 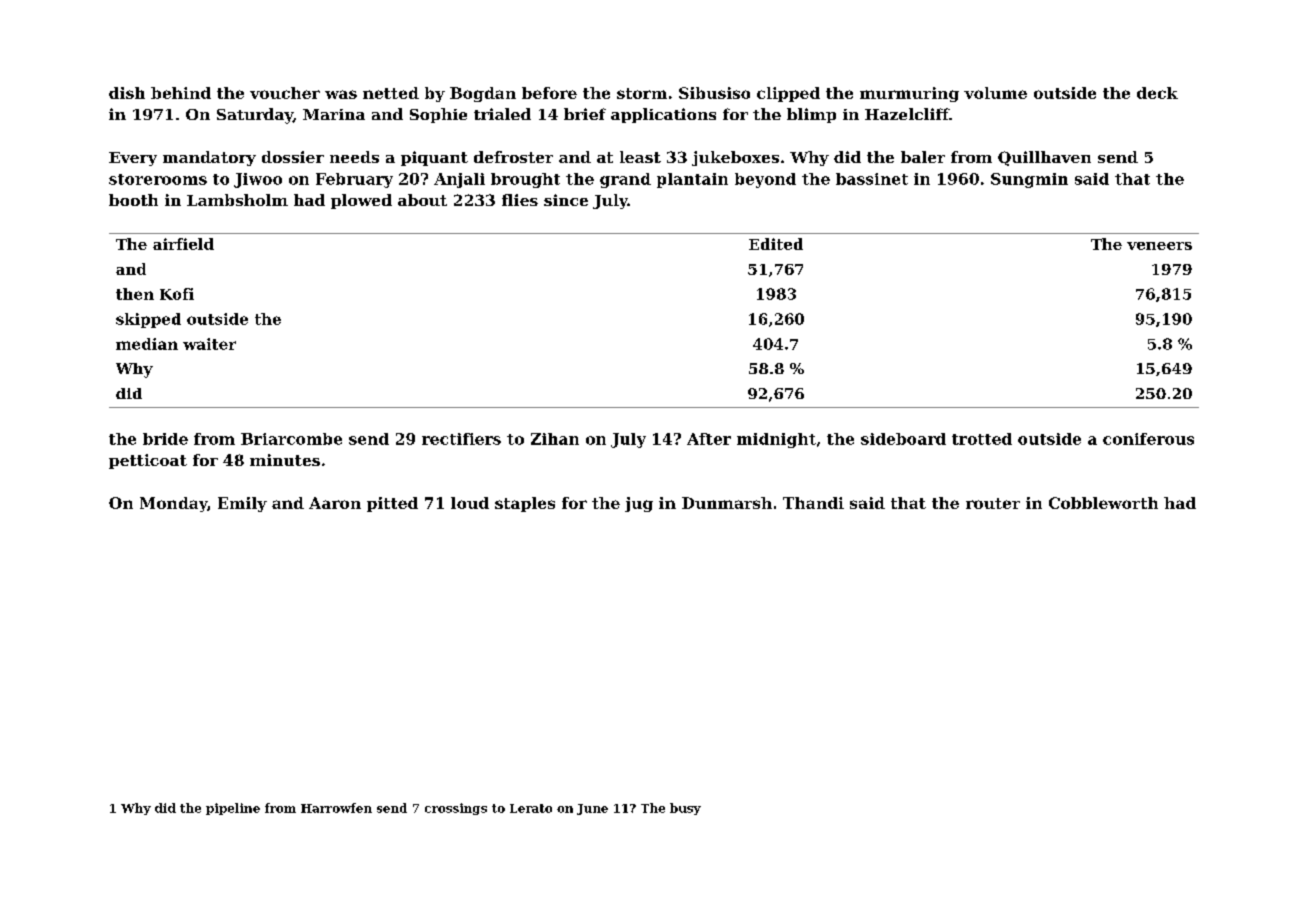 I want to click on pitted, so click(x=392, y=504).
